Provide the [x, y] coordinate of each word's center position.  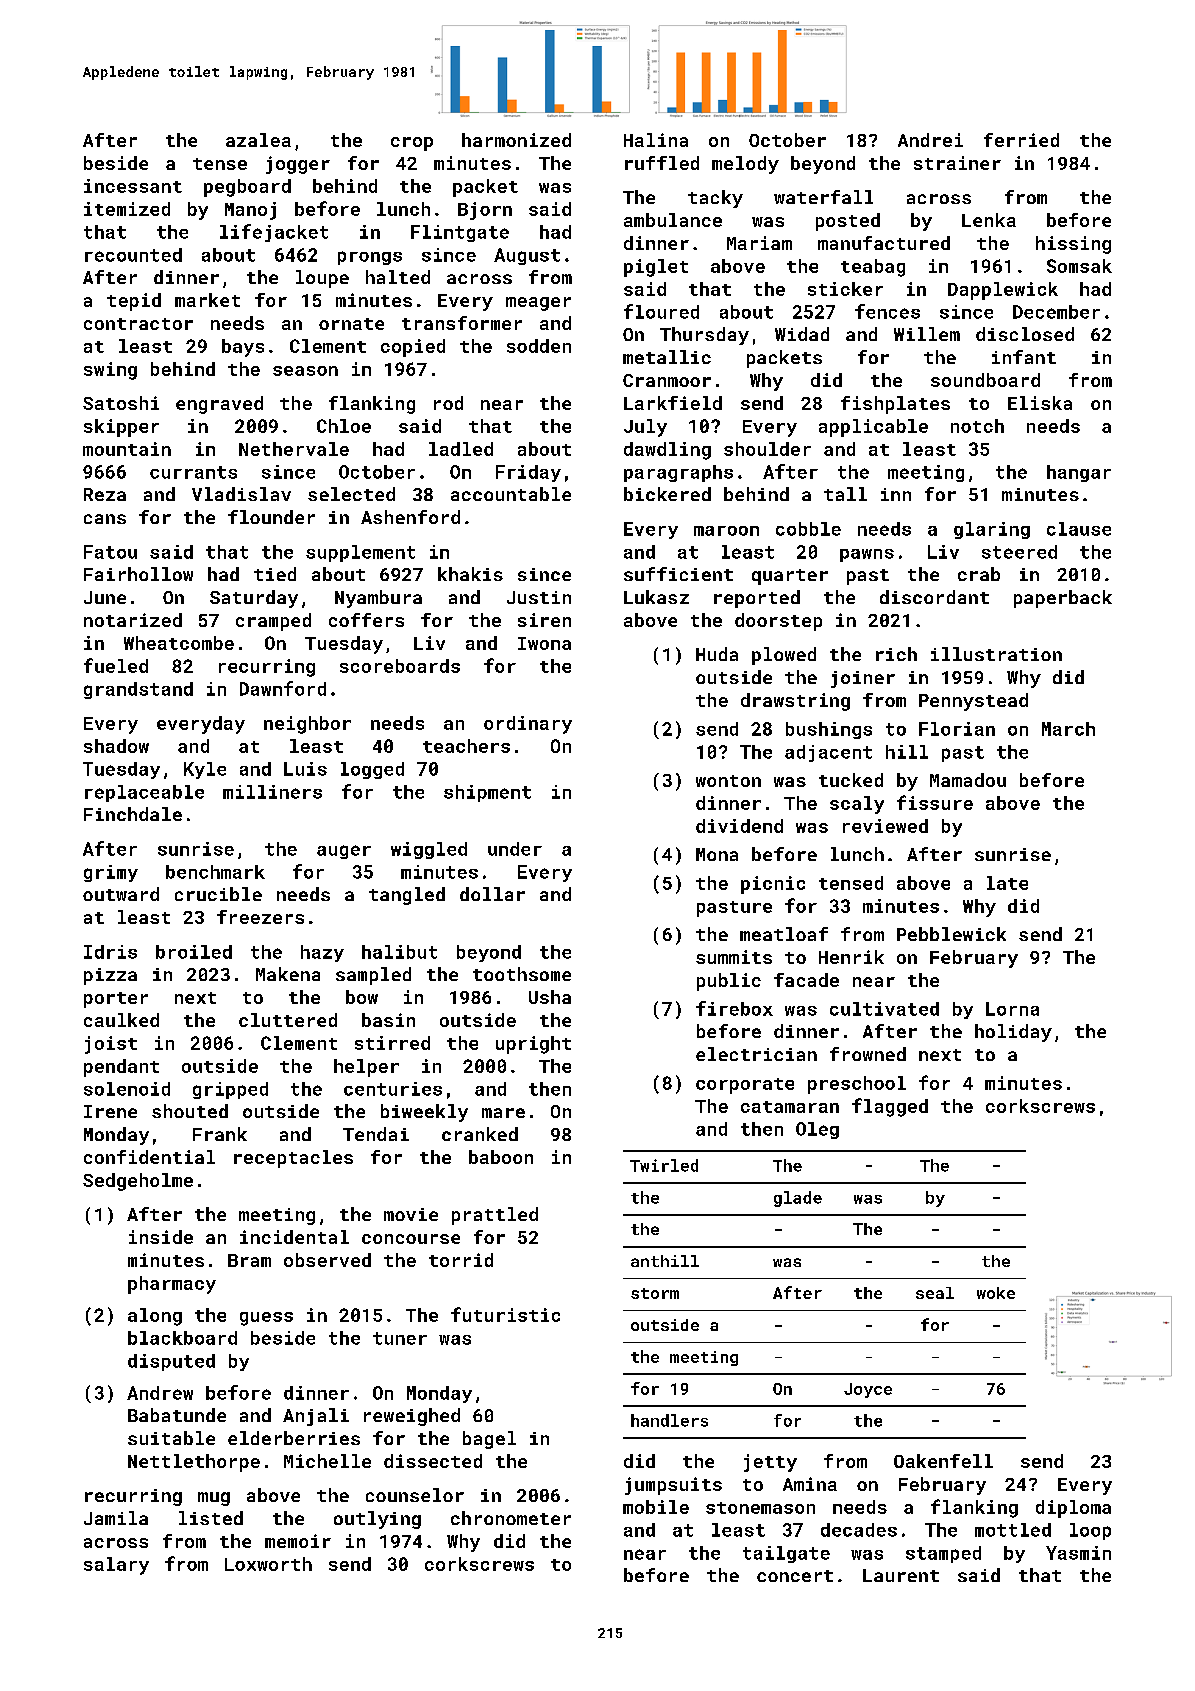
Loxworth [268, 1564]
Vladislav [241, 494]
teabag [873, 268]
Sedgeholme [138, 1182]
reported [757, 599]
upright [533, 1045]
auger [344, 852]
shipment [487, 793]
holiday [1013, 1033]
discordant [934, 597]
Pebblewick [951, 934]
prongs [370, 258]
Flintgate [460, 233]
